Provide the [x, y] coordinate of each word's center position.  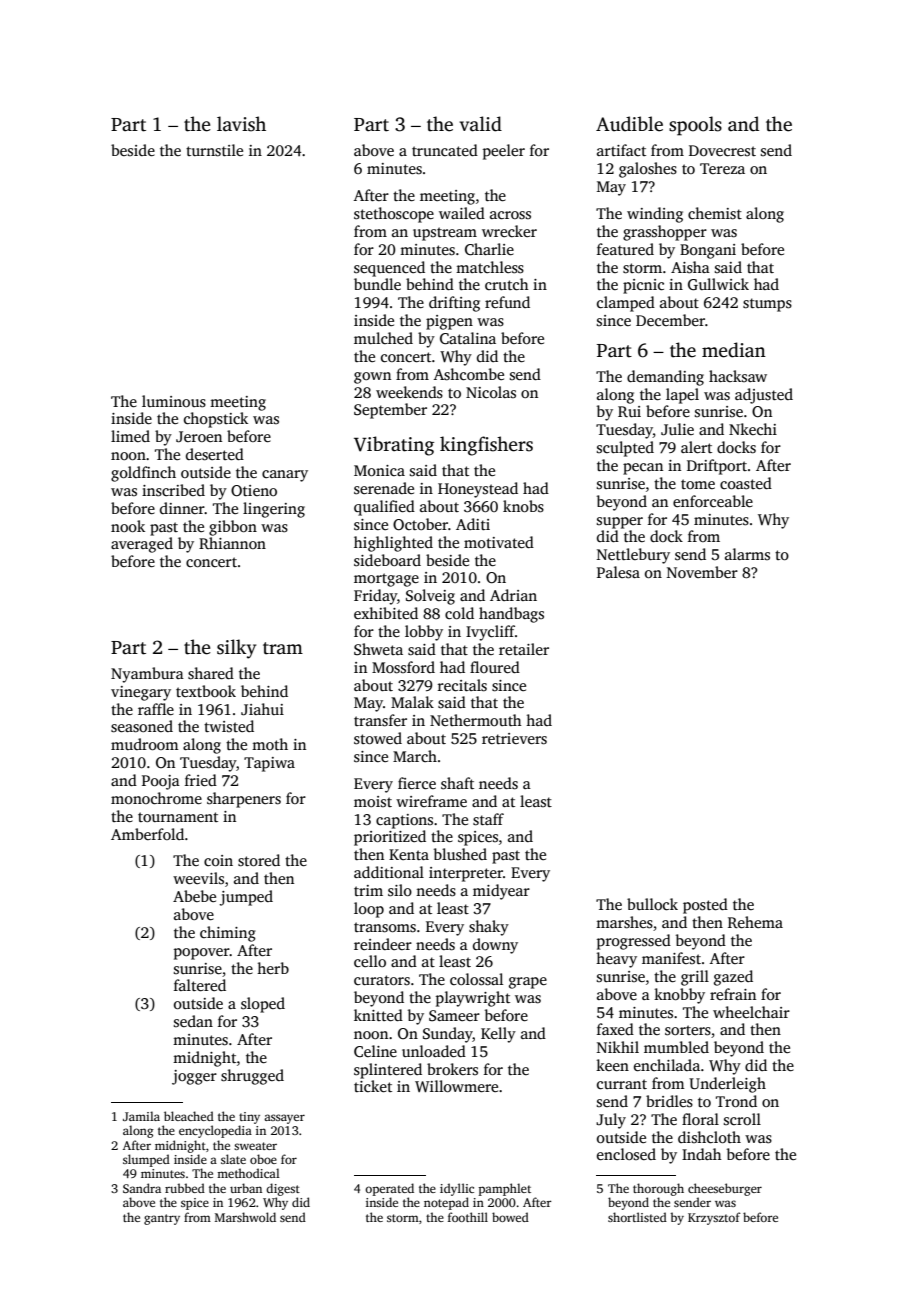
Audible [629, 124]
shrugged [252, 1077]
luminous [174, 401]
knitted [378, 1015]
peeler [504, 152]
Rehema [755, 922]
